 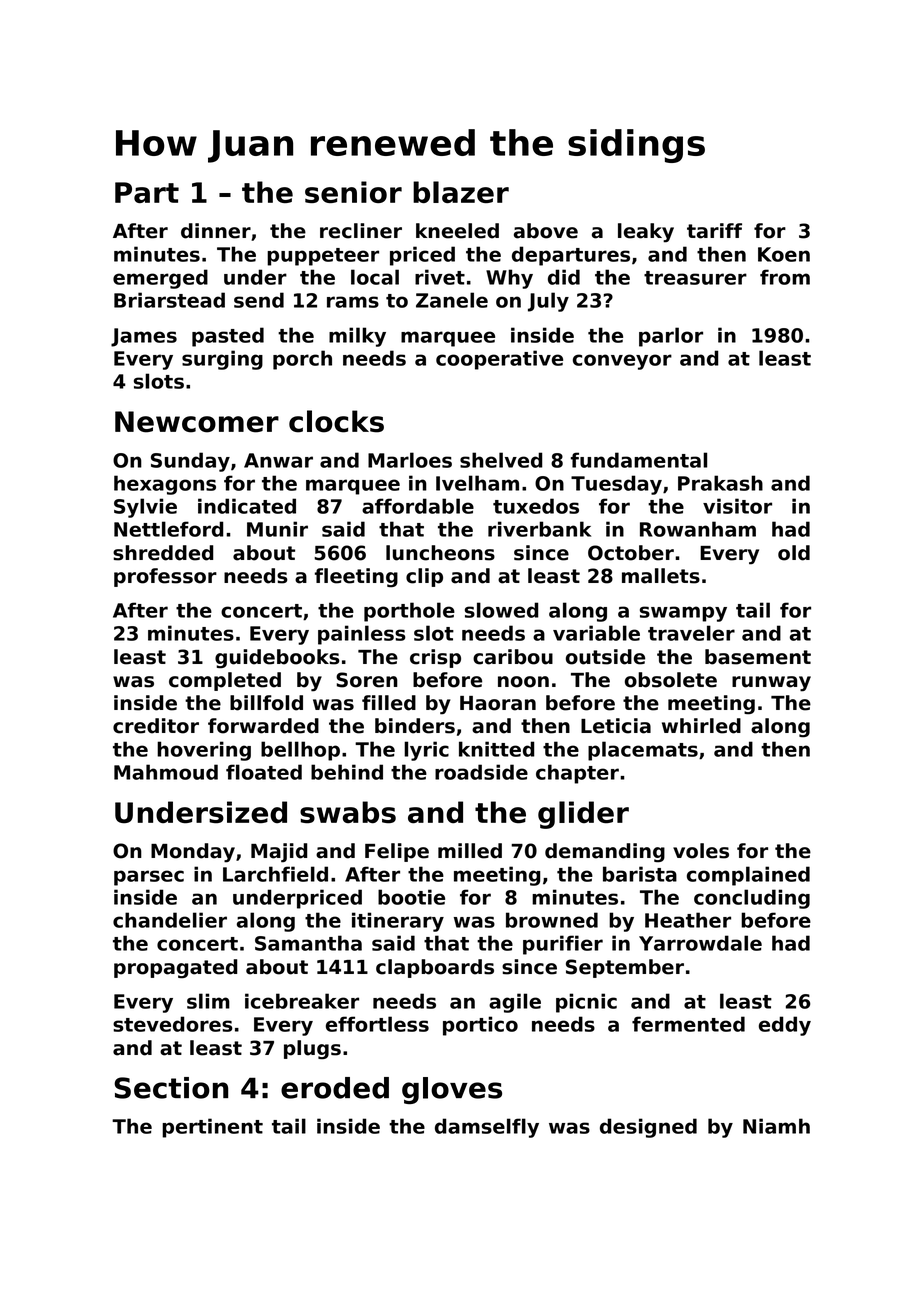 I want to click on treasurer, so click(x=695, y=278).
